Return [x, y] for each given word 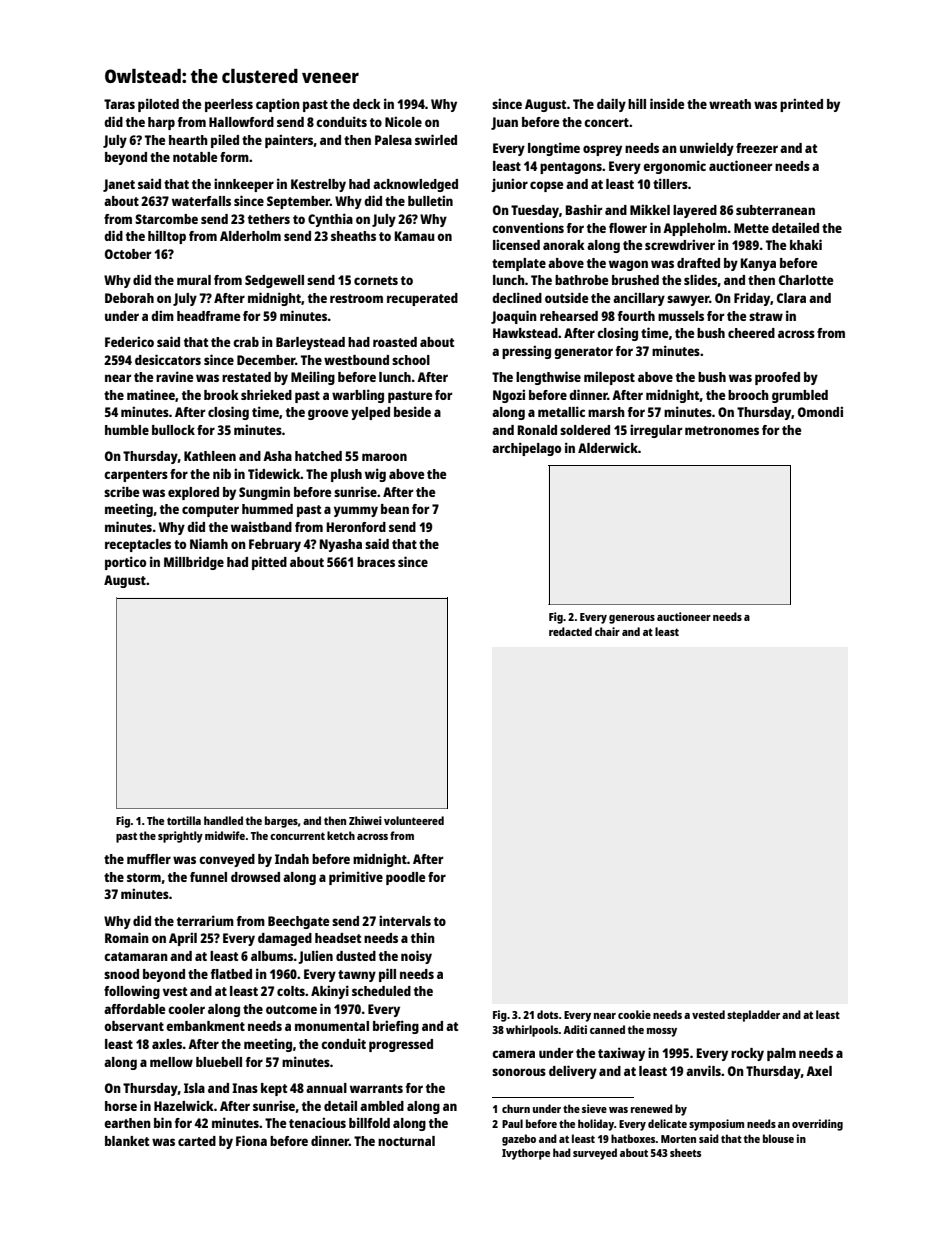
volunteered [414, 820]
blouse [778, 1138]
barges [281, 822]
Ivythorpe [526, 1154]
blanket [127, 1141]
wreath [730, 104]
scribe [121, 491]
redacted [570, 631]
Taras [119, 104]
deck [367, 104]
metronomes [722, 430]
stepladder [753, 1016]
